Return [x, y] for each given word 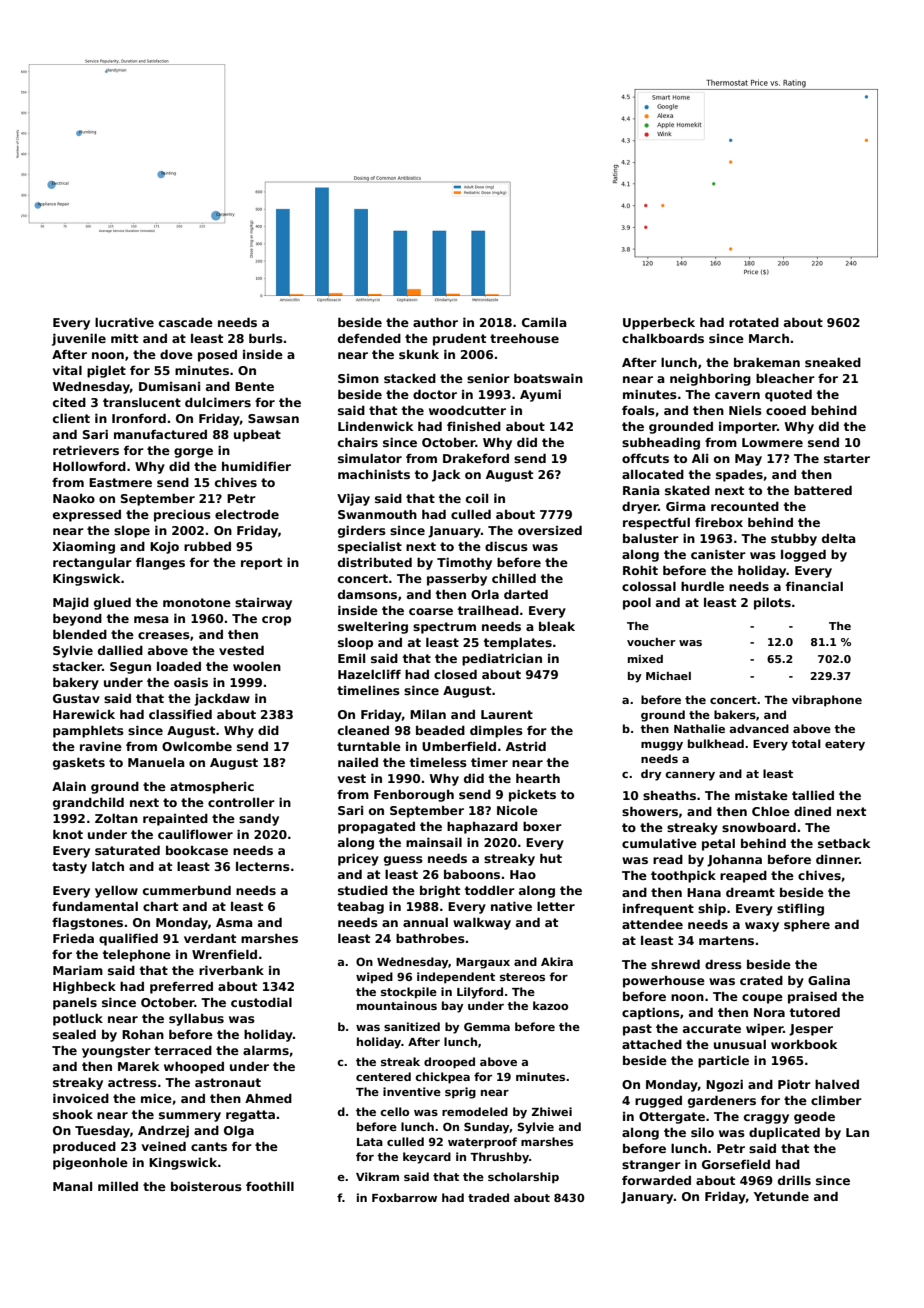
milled [118, 1186]
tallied [813, 795]
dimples [496, 732]
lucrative [124, 322]
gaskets [79, 764]
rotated [754, 322]
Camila [544, 322]
